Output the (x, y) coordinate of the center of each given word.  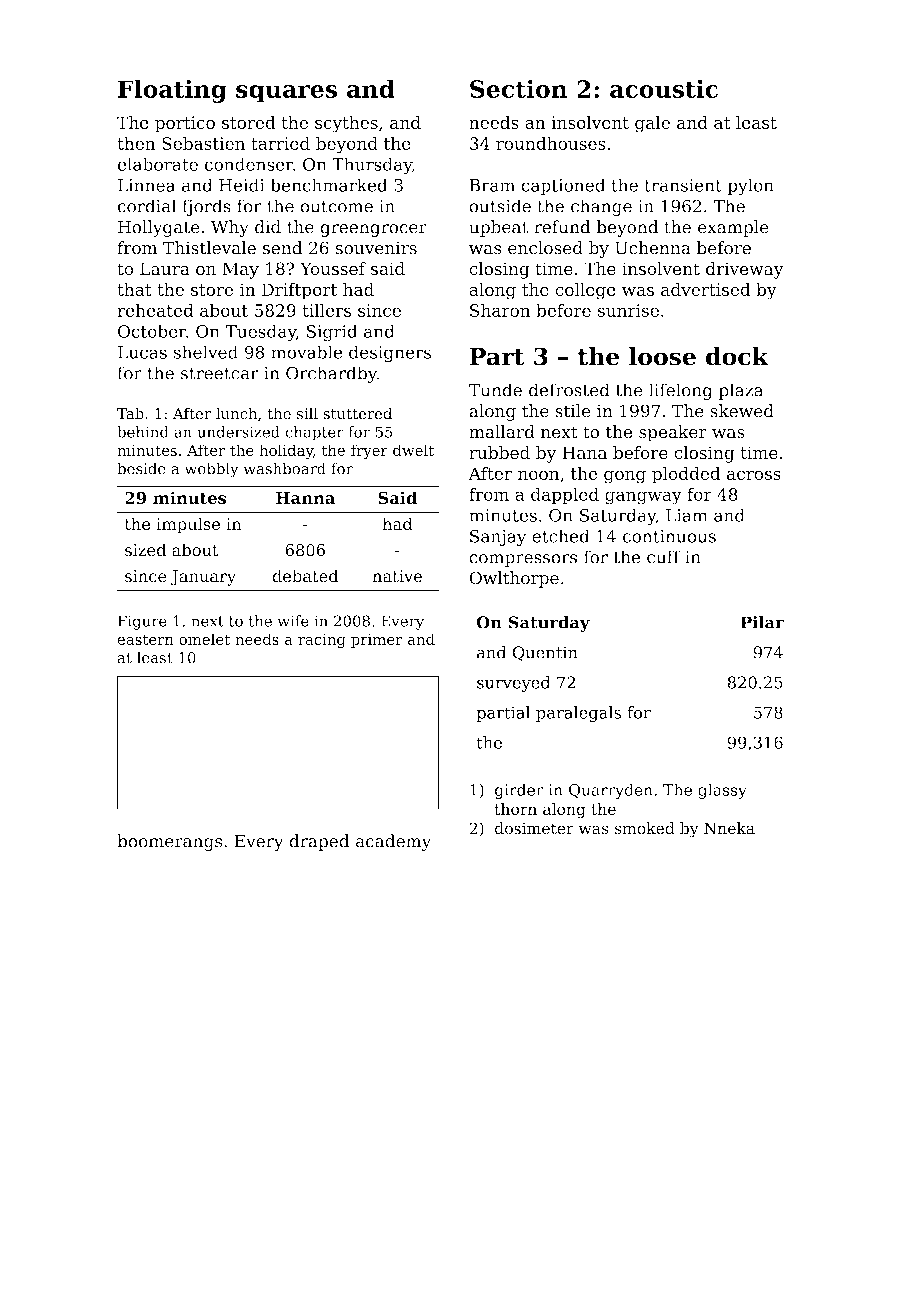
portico (185, 124)
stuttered (357, 413)
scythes (346, 124)
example (733, 228)
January (203, 578)
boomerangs (169, 842)
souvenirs (376, 248)
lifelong (681, 391)
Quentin (545, 653)
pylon (750, 187)
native (397, 576)
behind (143, 432)
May (240, 270)
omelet (204, 639)
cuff (664, 557)
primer (377, 641)
